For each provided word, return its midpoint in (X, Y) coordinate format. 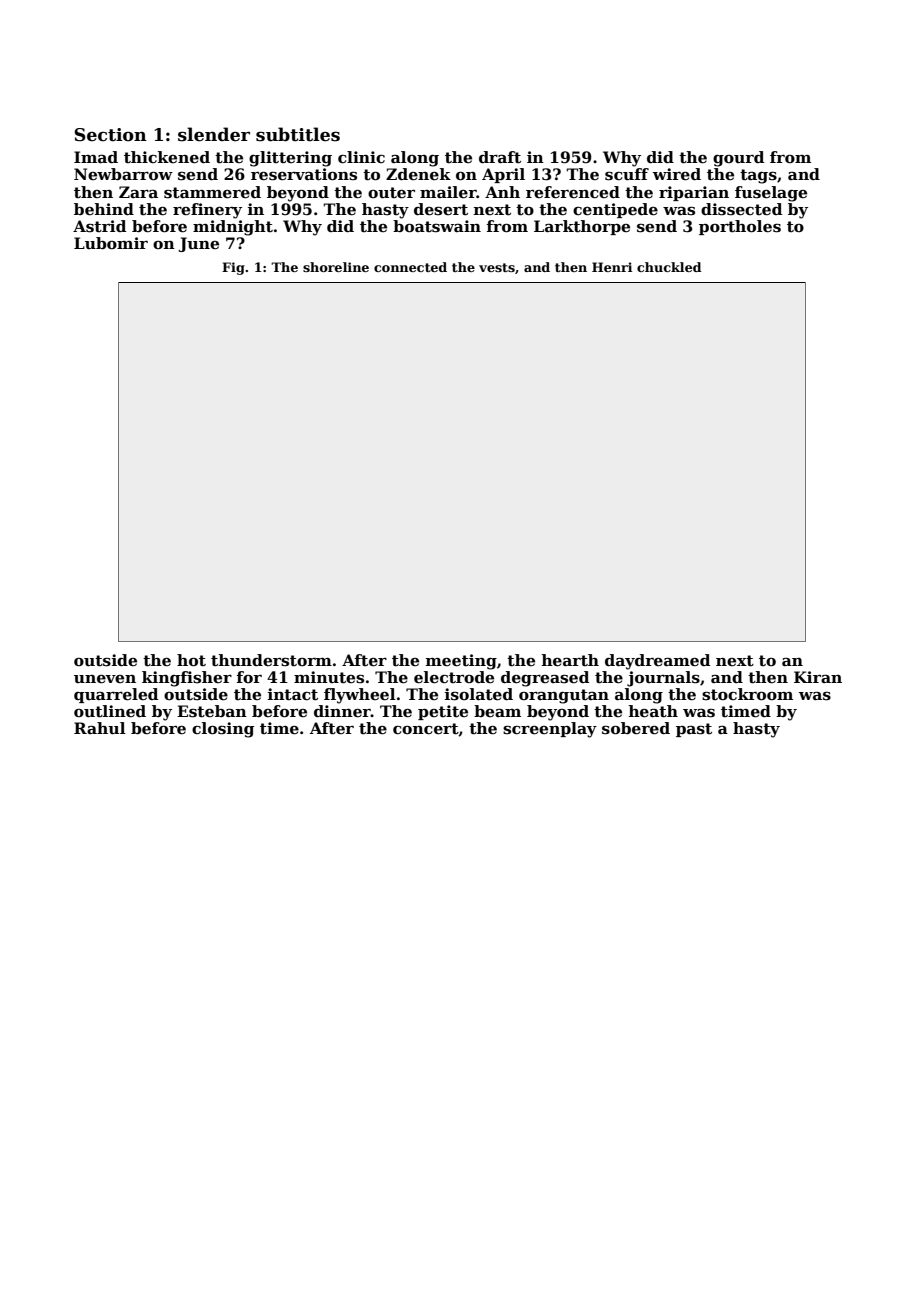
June (199, 244)
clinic (361, 157)
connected (410, 267)
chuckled (669, 267)
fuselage (771, 194)
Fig (233, 268)
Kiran (818, 677)
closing (223, 730)
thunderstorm (271, 660)
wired (677, 174)
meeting (461, 662)
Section (110, 135)
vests (497, 267)
